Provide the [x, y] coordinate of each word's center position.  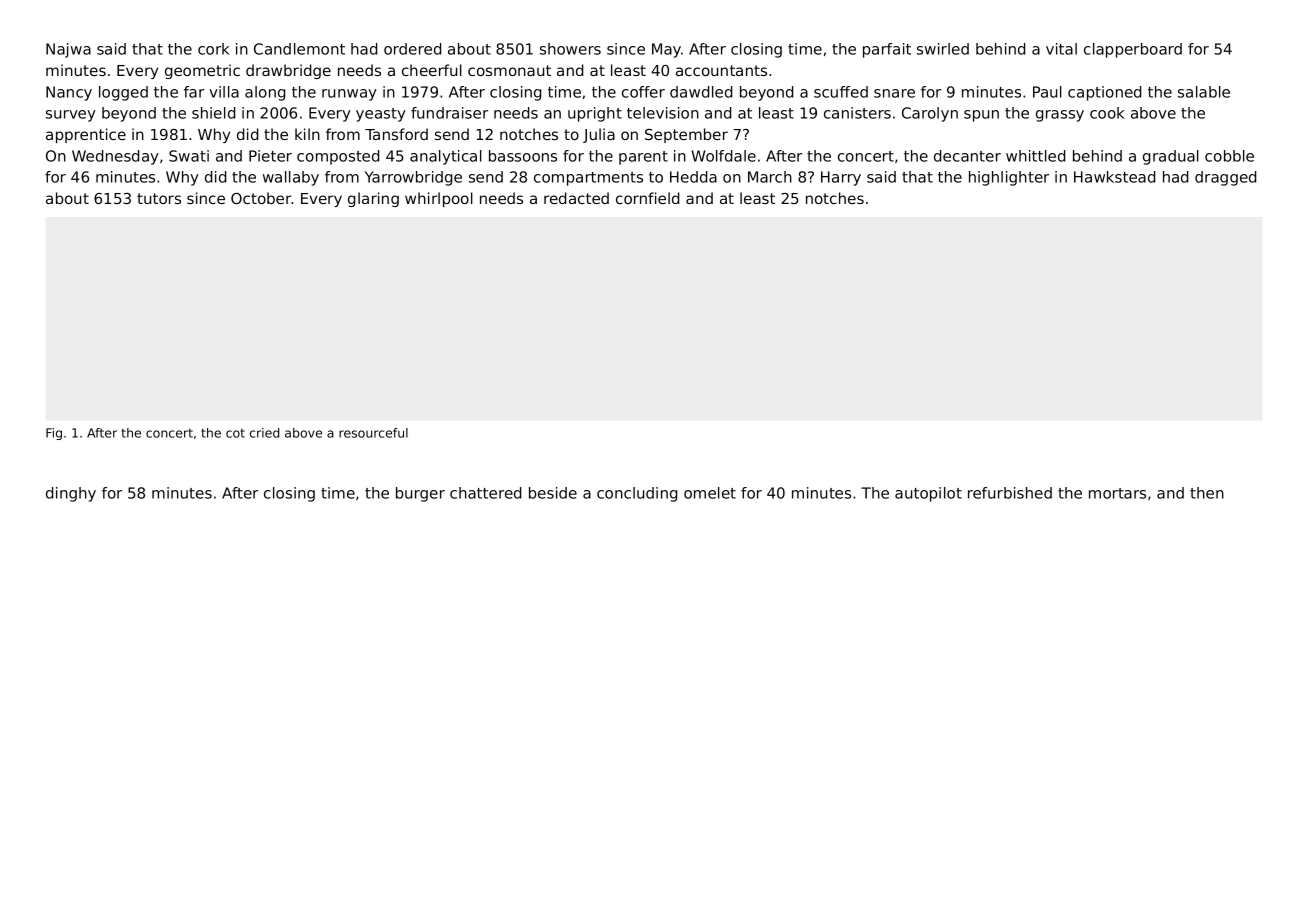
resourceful [373, 433]
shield [213, 113]
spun [981, 116]
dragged [1225, 178]
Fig [54, 434]
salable [1204, 92]
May [666, 50]
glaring [373, 199]
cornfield [647, 198]
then [1207, 493]
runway [349, 95]
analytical [446, 157]
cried [264, 433]
